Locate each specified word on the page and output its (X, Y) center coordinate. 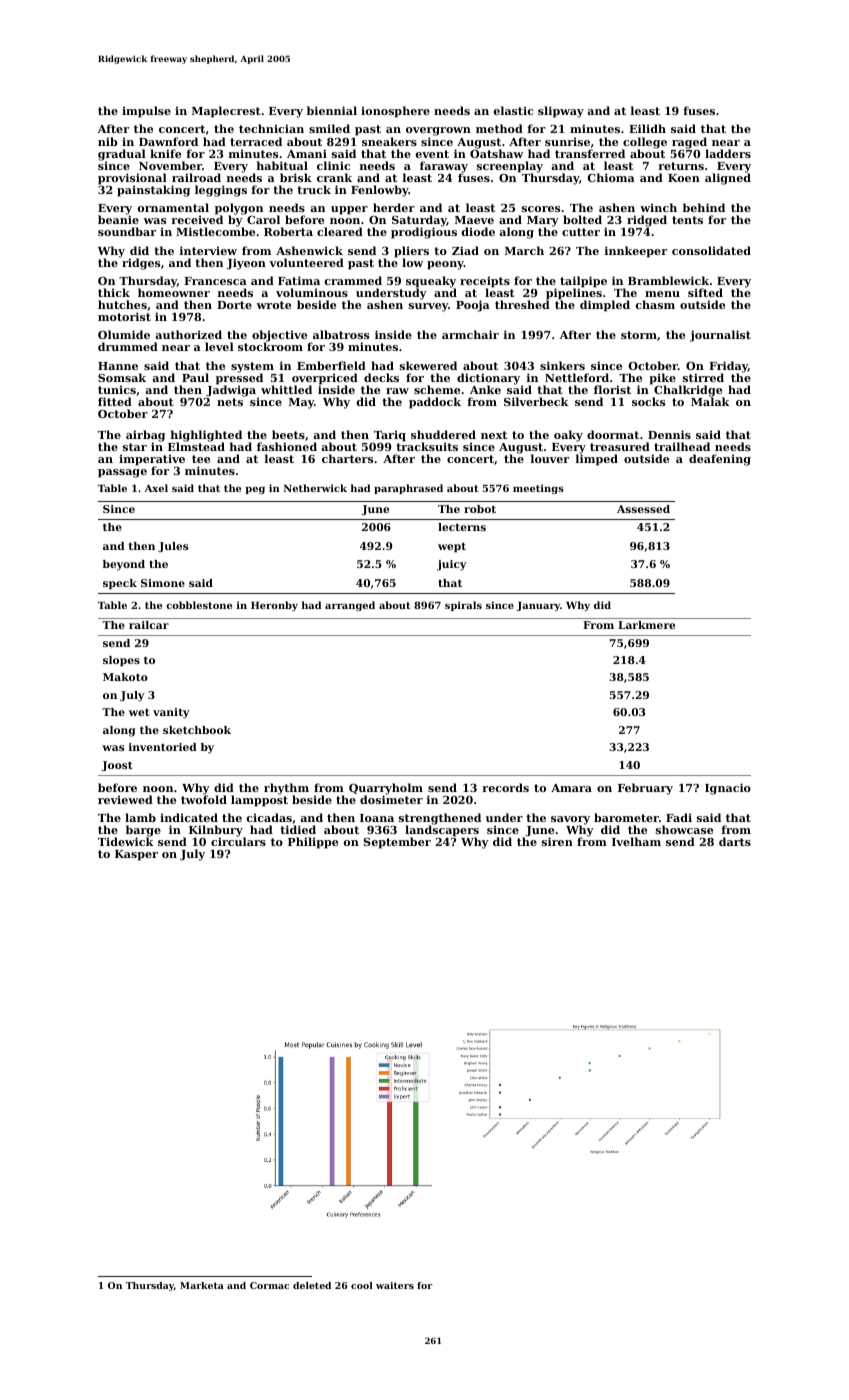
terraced (256, 141)
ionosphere (395, 112)
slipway (561, 112)
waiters (395, 1285)
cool (362, 1285)
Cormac (269, 1285)
